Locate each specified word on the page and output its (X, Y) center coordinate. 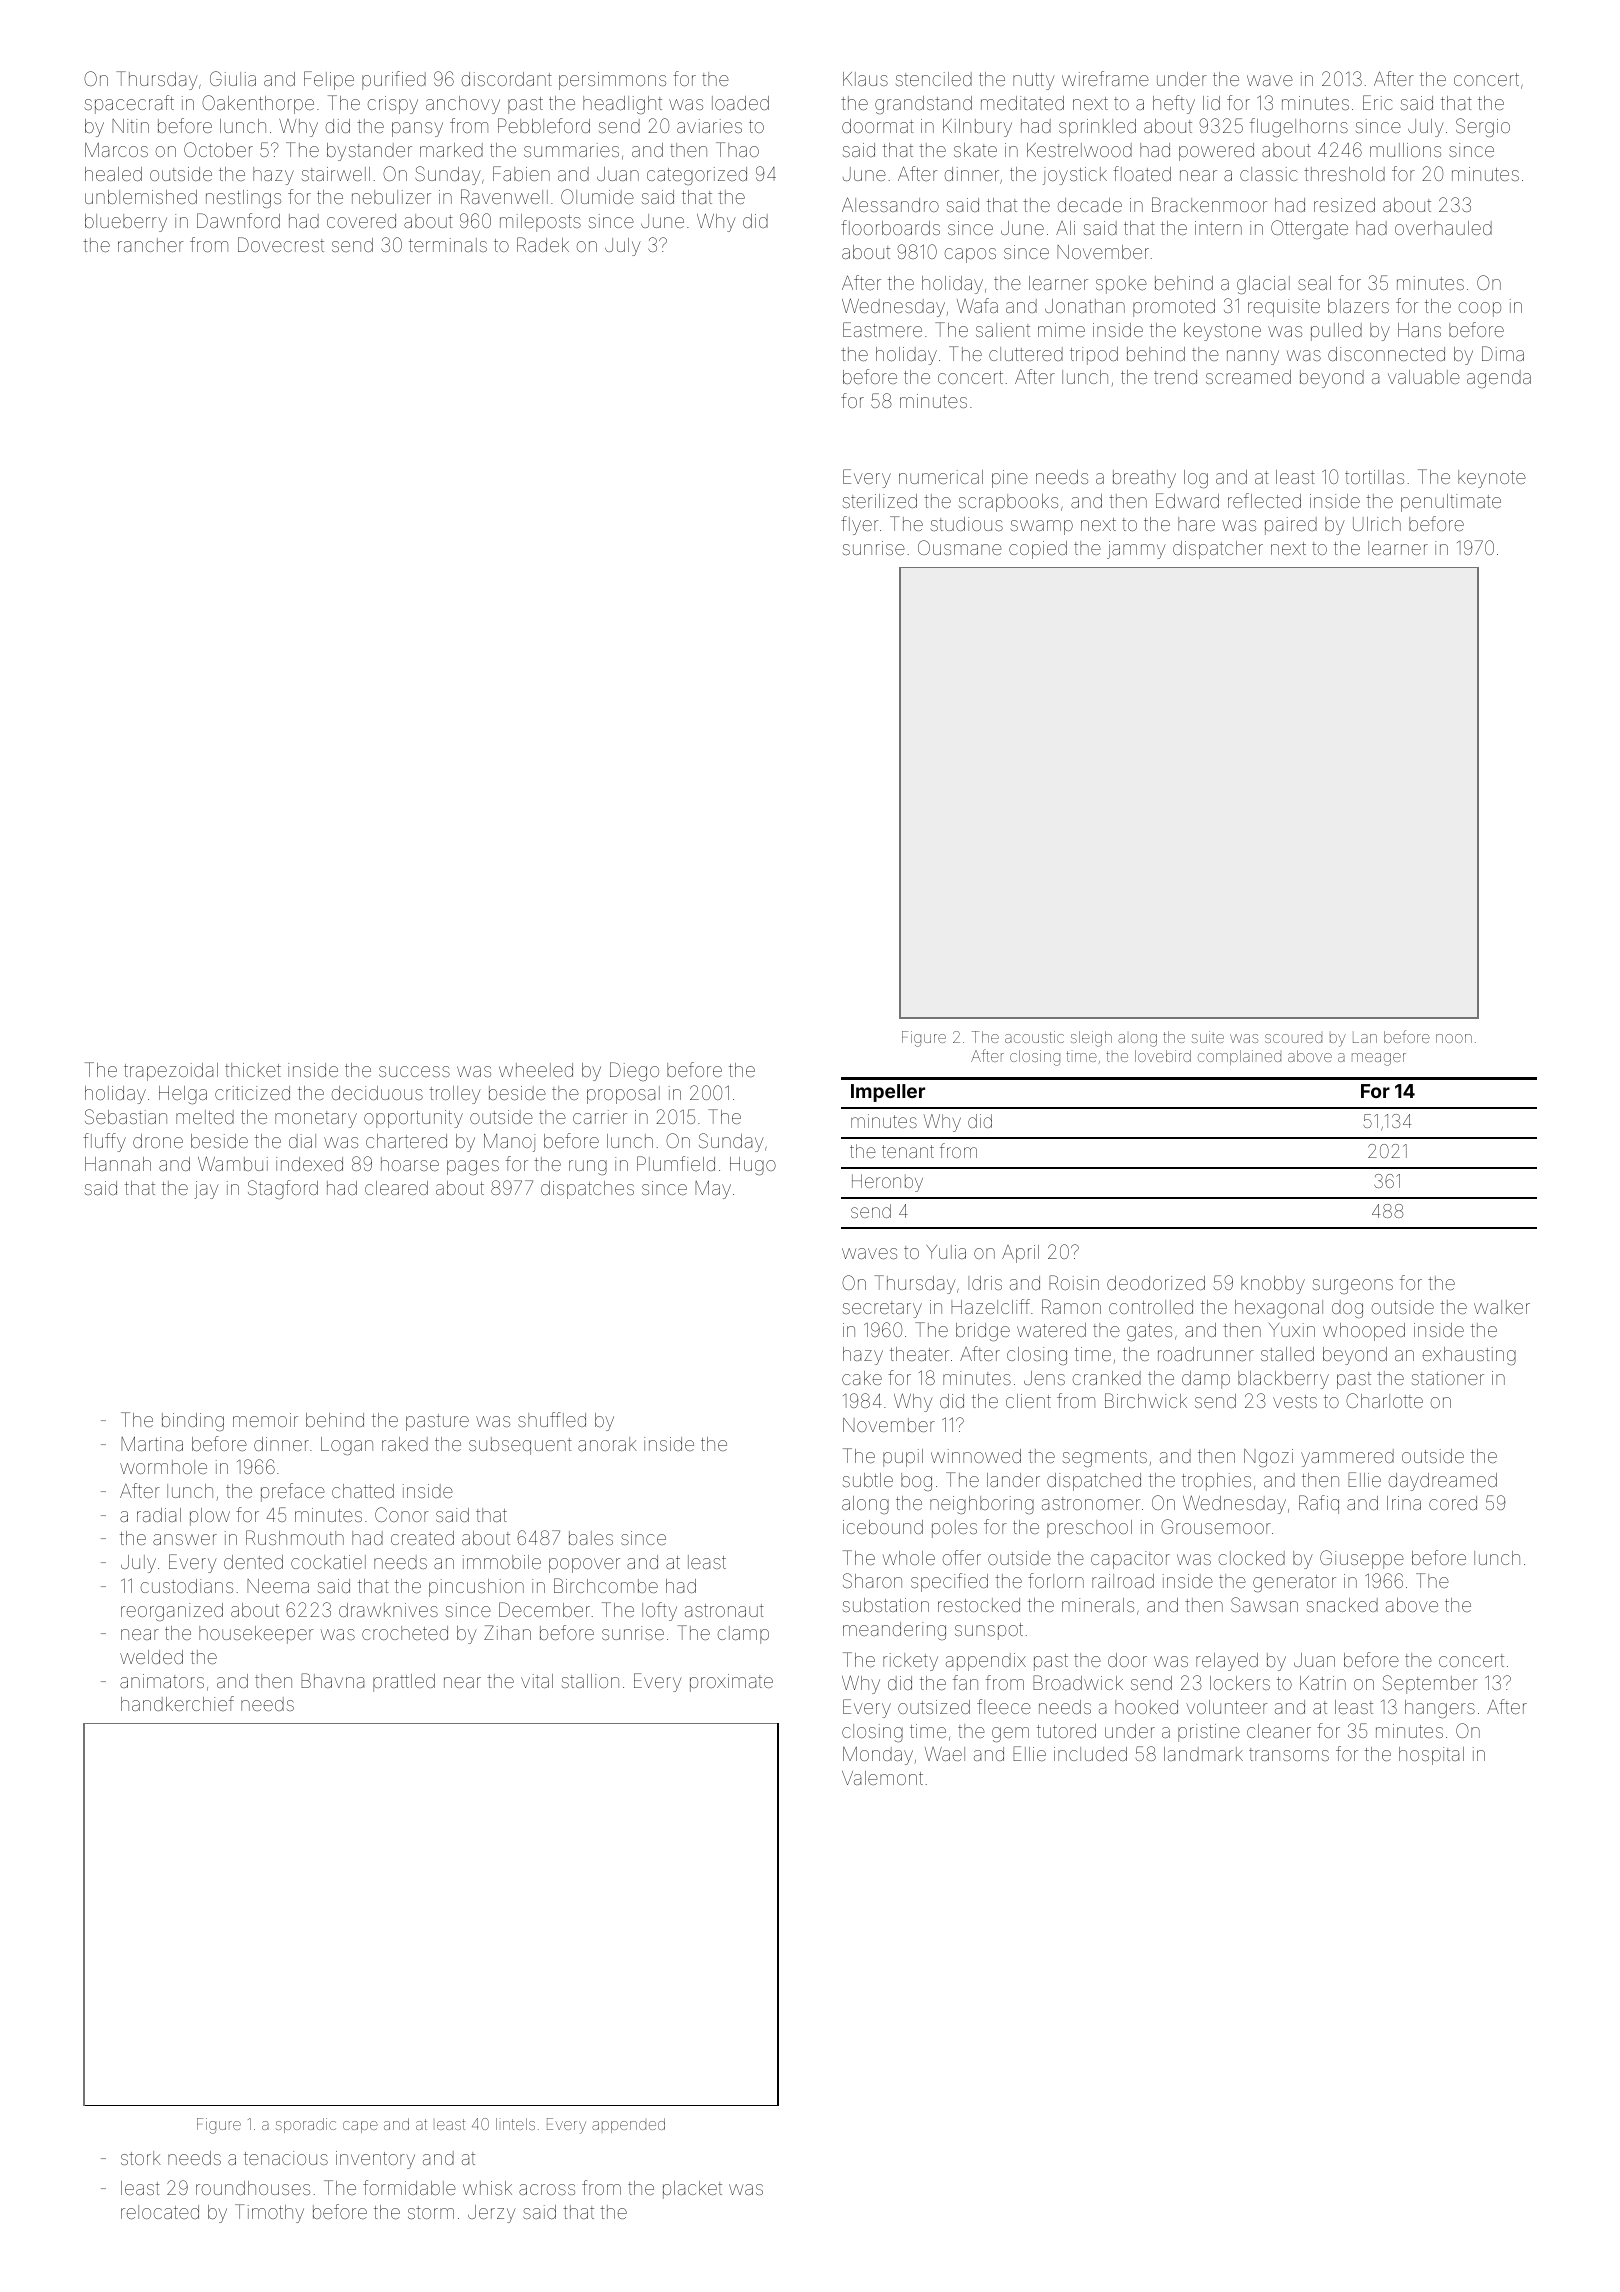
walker (1502, 1307)
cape (360, 2127)
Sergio (1483, 127)
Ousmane (960, 547)
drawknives (388, 1610)
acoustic (1034, 1037)
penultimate (1451, 503)
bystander (369, 152)
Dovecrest (281, 244)
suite (1208, 1037)
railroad (1123, 1581)
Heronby (887, 1183)
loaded (740, 103)
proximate (731, 1683)
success (414, 1071)
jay (206, 1190)
